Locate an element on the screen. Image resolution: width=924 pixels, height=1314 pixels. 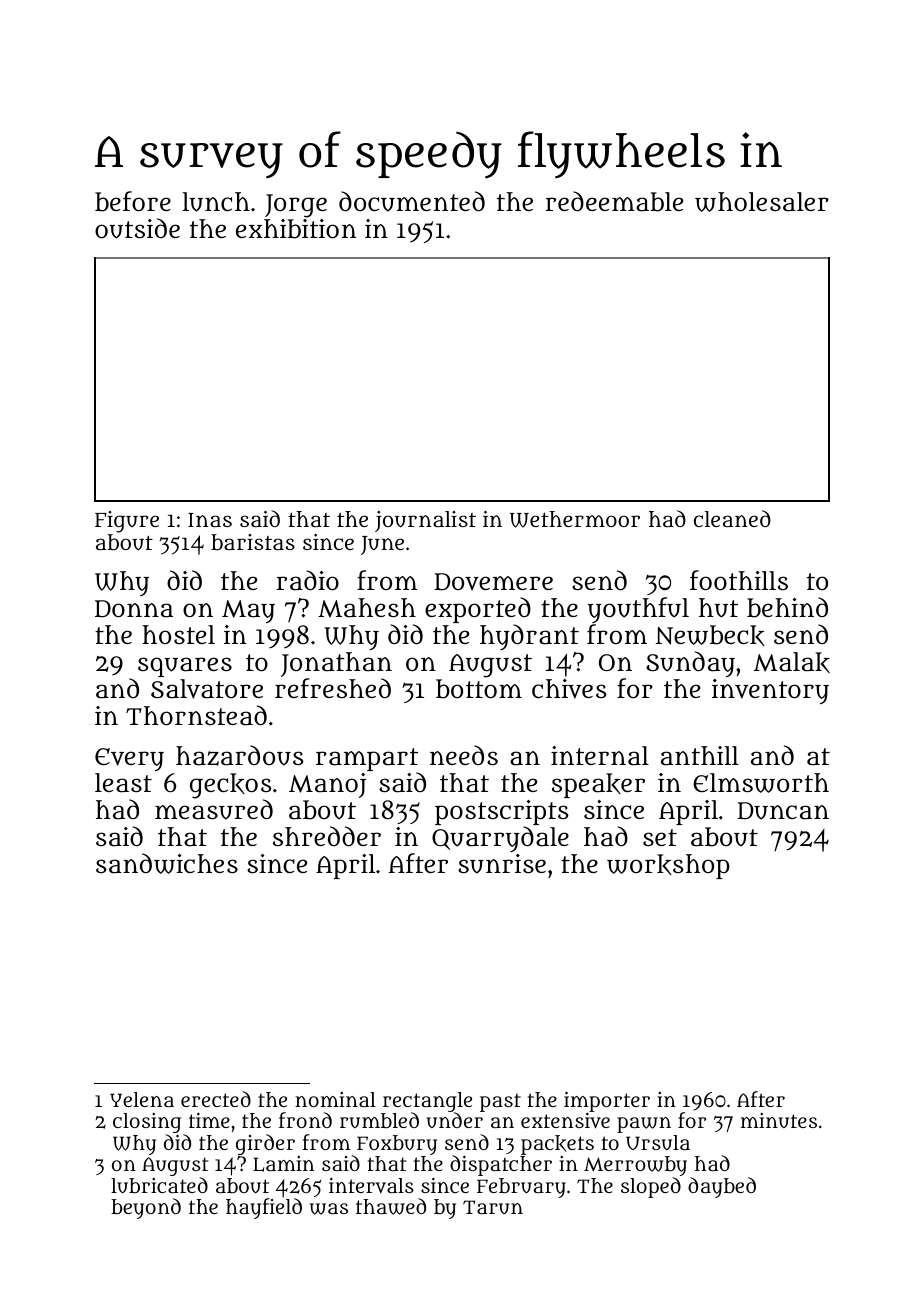
June is located at coordinates (382, 545).
